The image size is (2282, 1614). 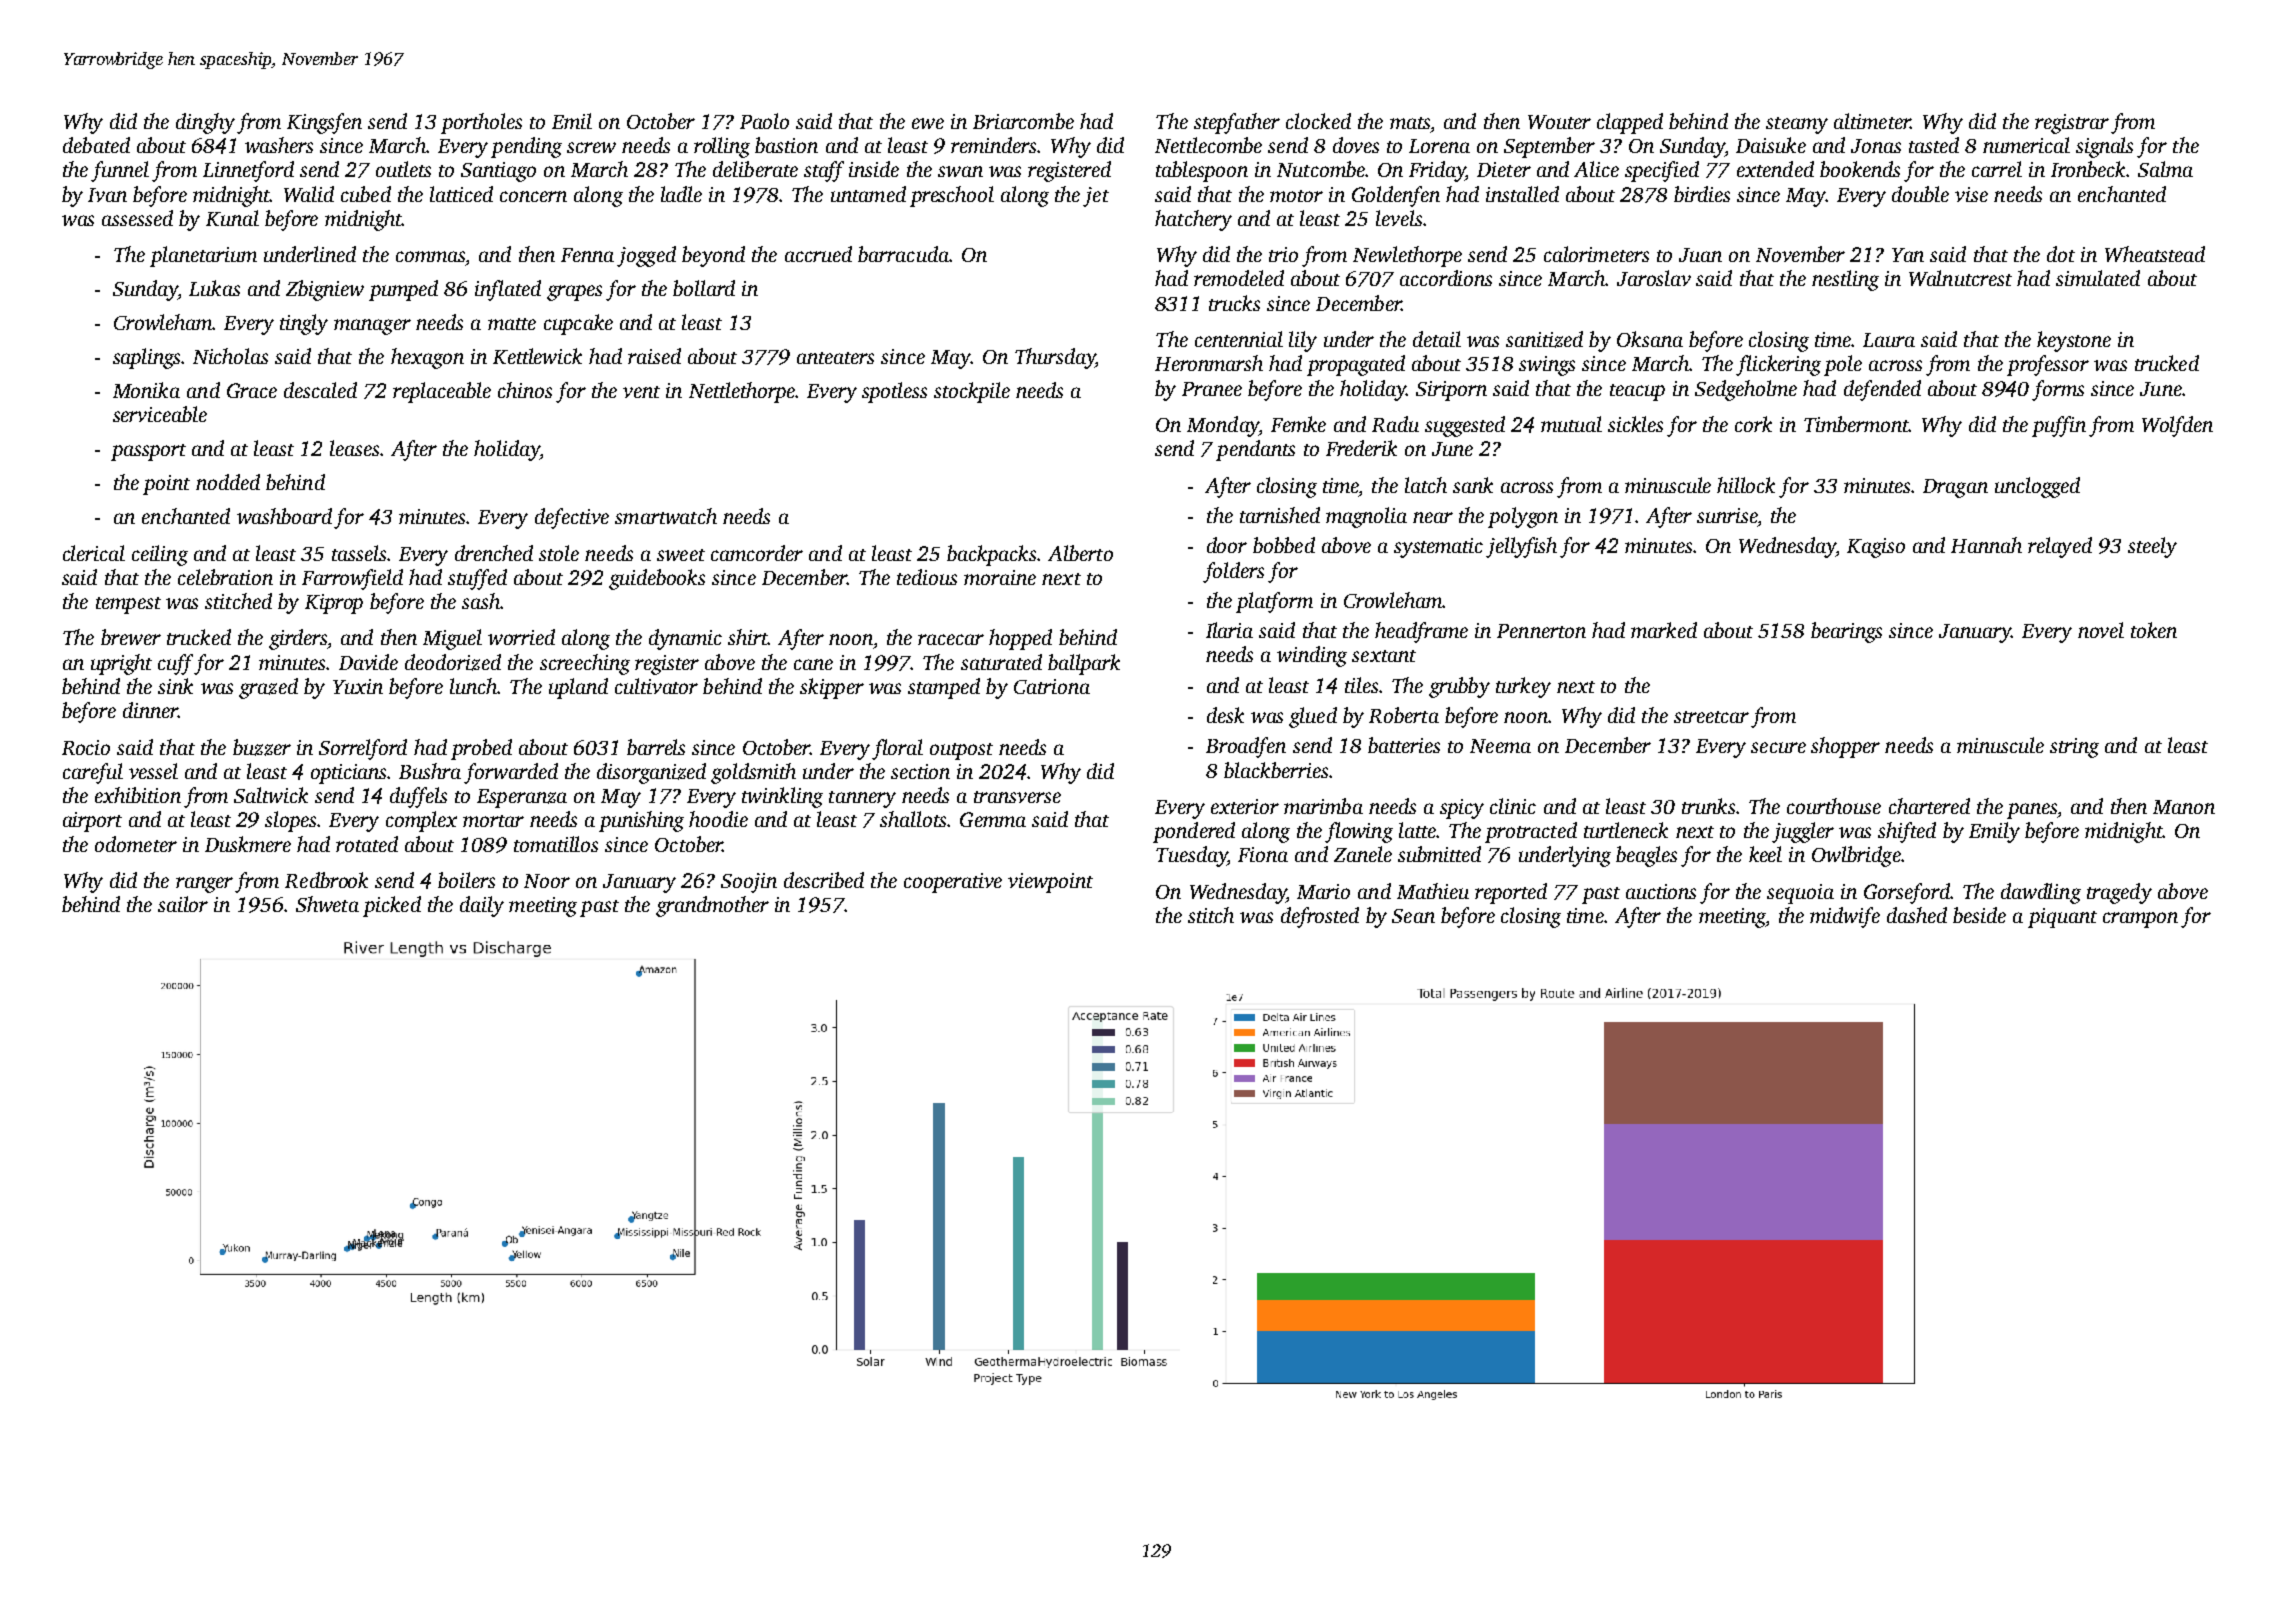 I want to click on assessed, so click(x=137, y=218).
